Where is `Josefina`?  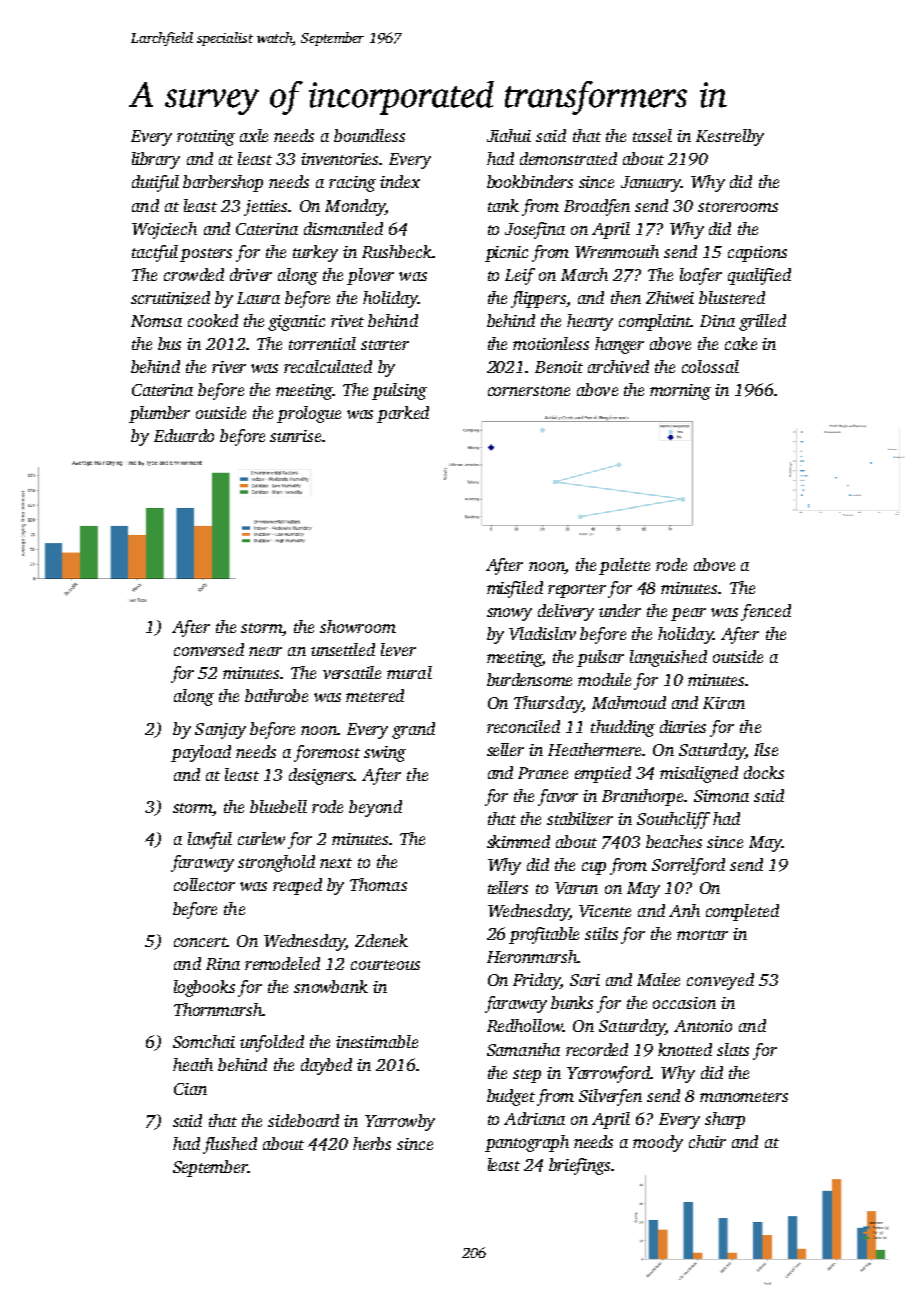 Josefina is located at coordinates (535, 230).
